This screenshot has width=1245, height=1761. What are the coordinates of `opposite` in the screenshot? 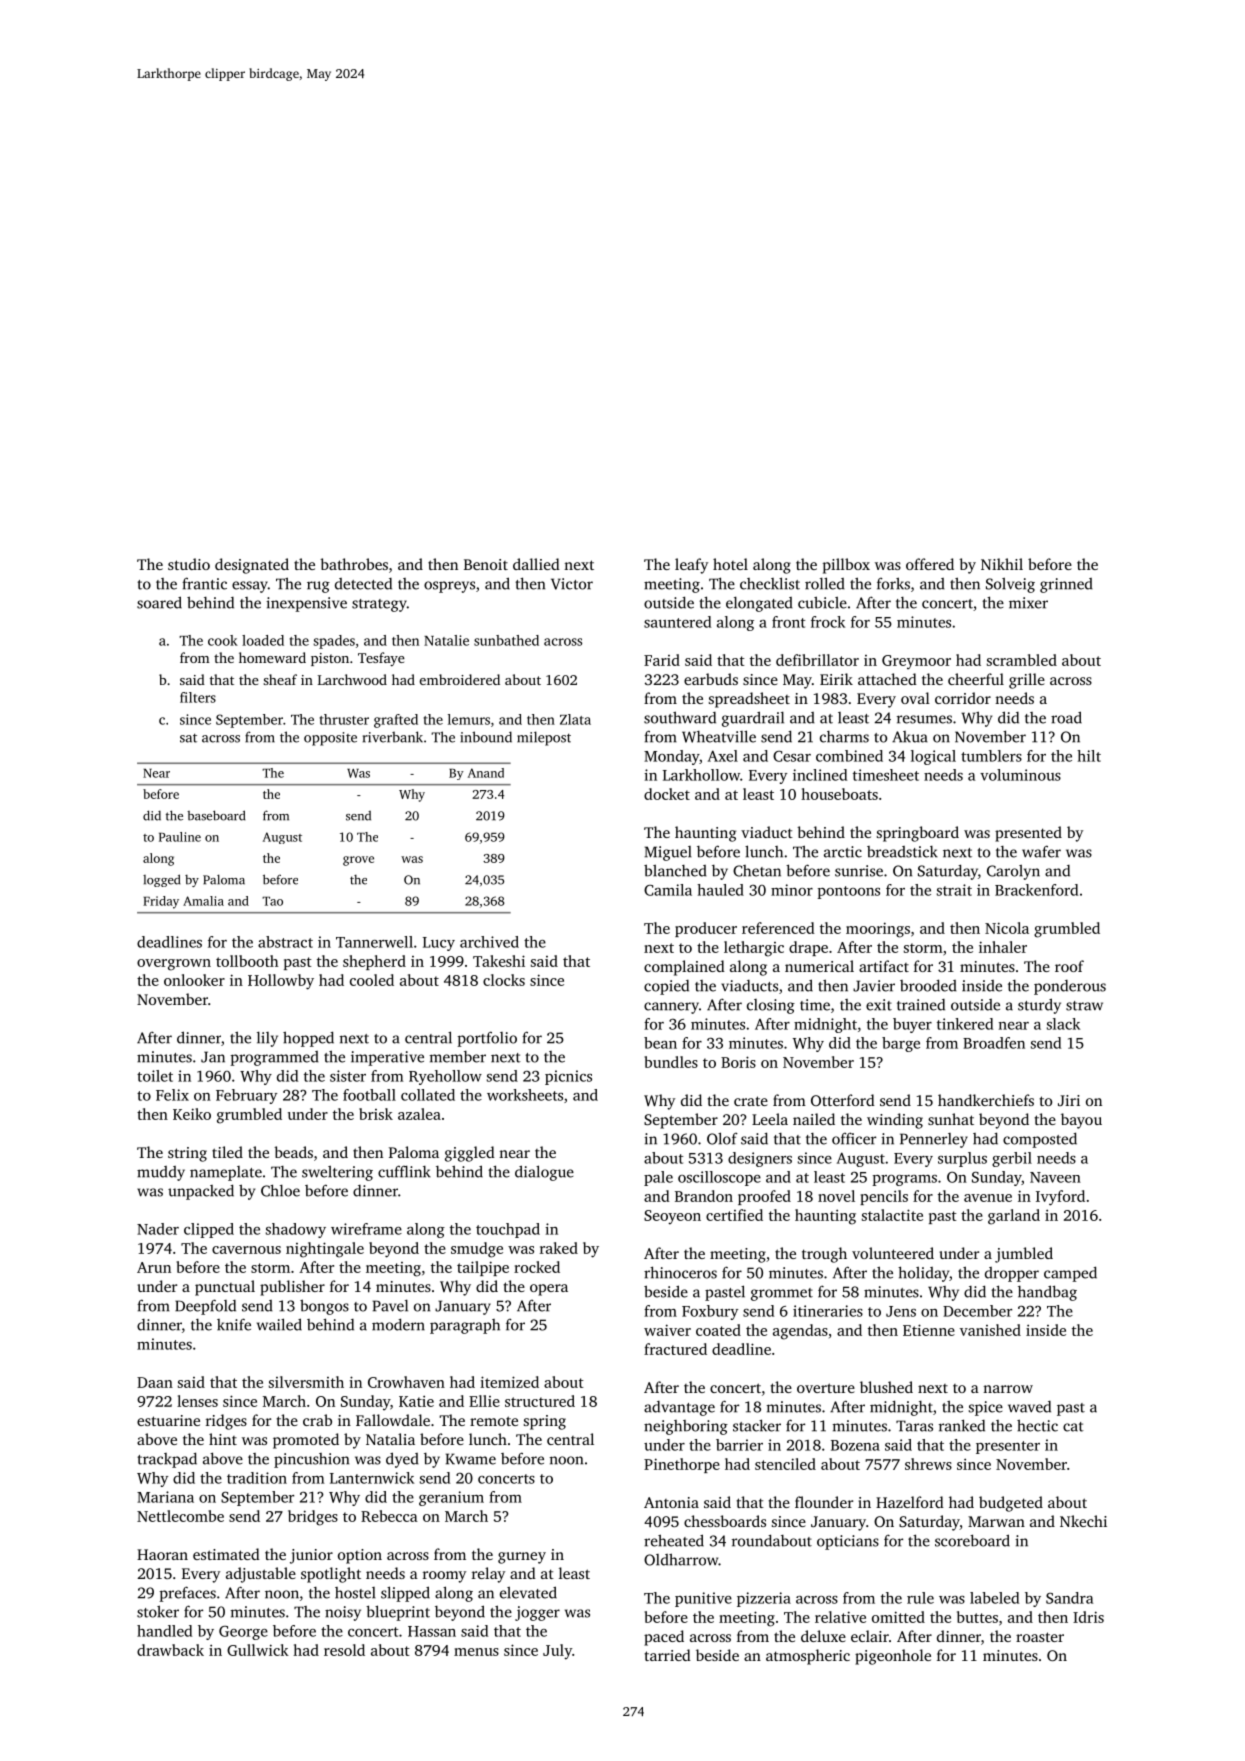 It's located at (330, 739).
